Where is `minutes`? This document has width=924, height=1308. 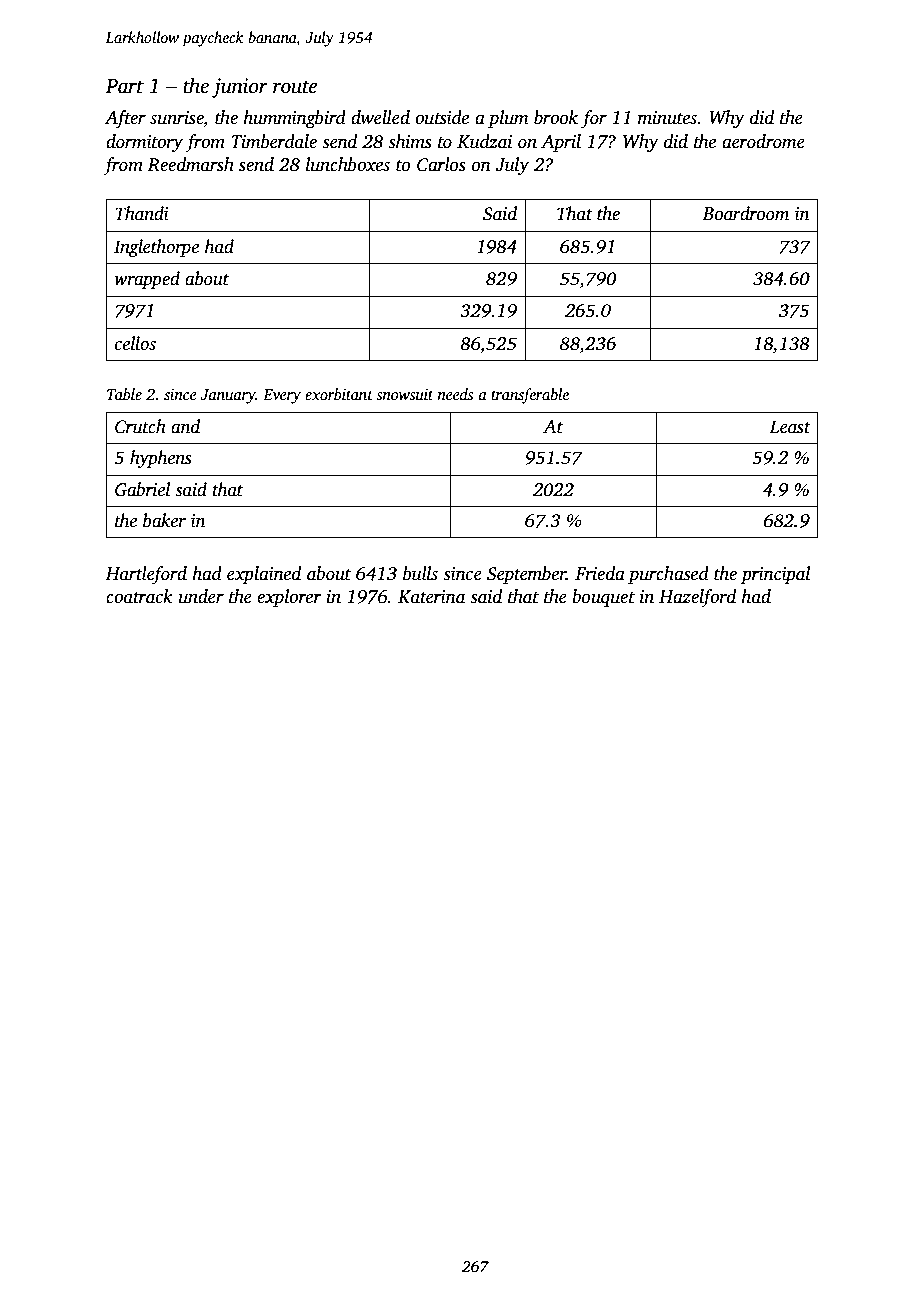 minutes is located at coordinates (667, 118).
